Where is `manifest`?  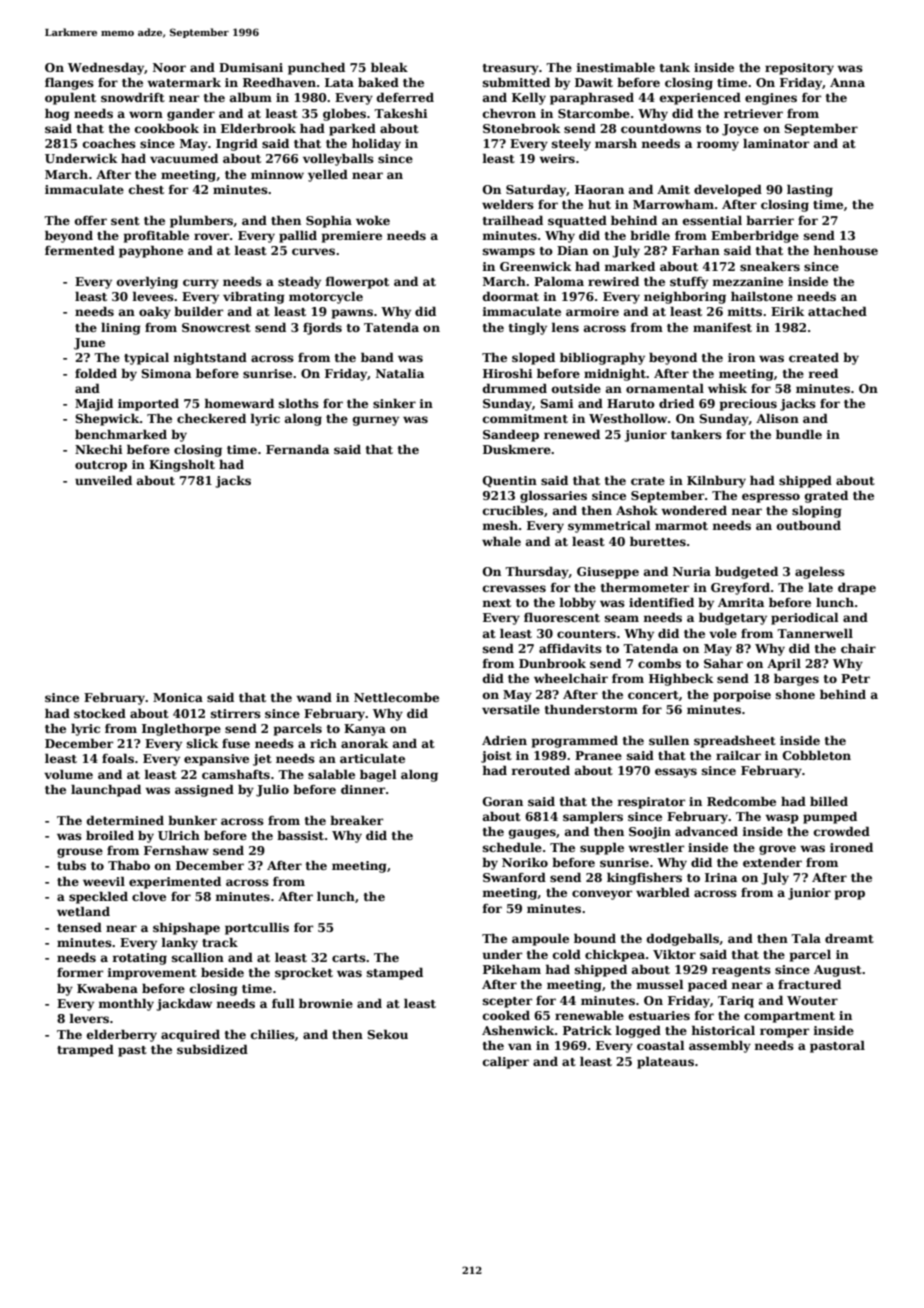
manifest is located at coordinates (722, 327).
